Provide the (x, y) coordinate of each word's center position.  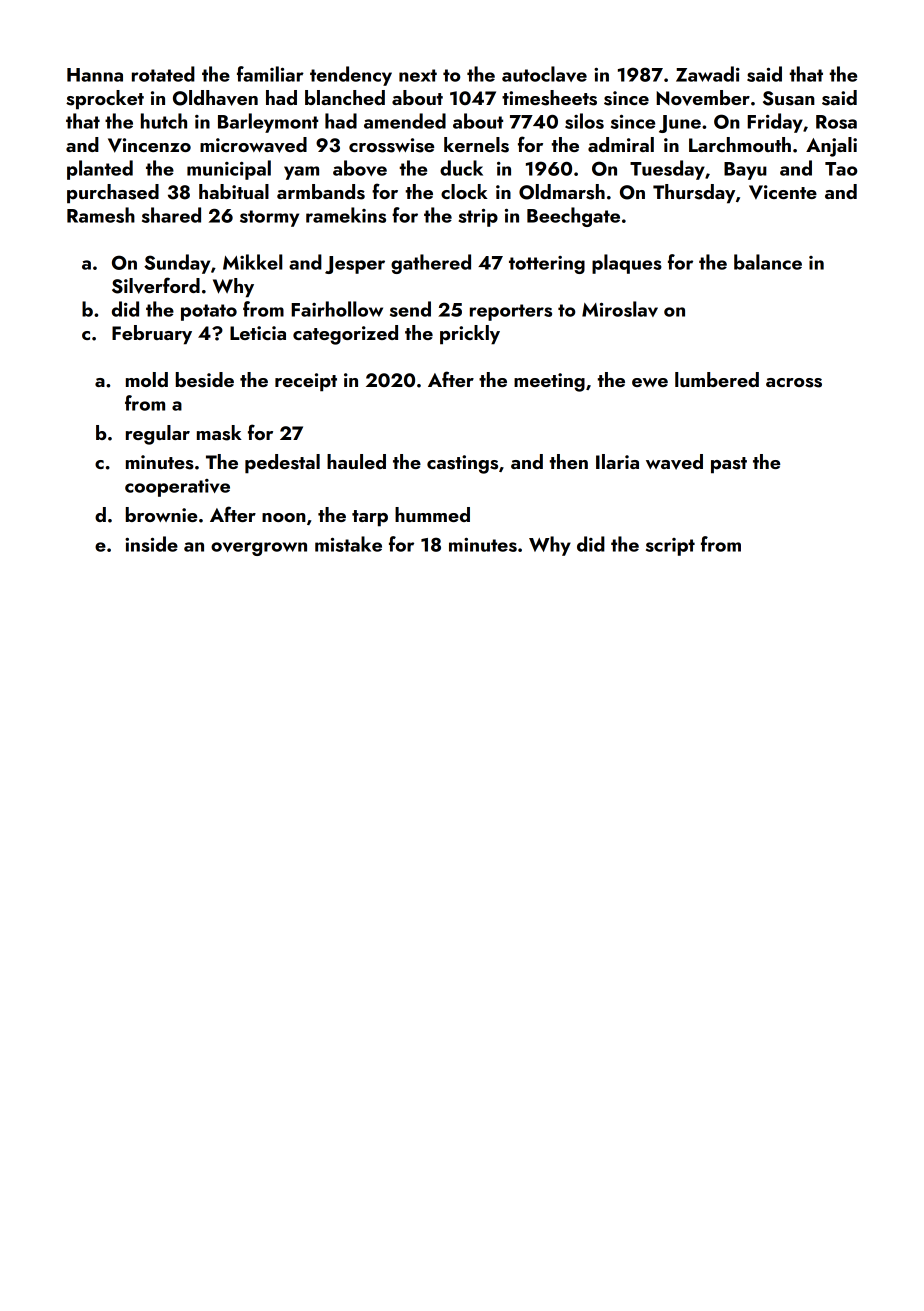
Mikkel (252, 262)
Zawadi (708, 74)
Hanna (95, 75)
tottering (547, 265)
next (418, 75)
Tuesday (667, 170)
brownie (161, 514)
